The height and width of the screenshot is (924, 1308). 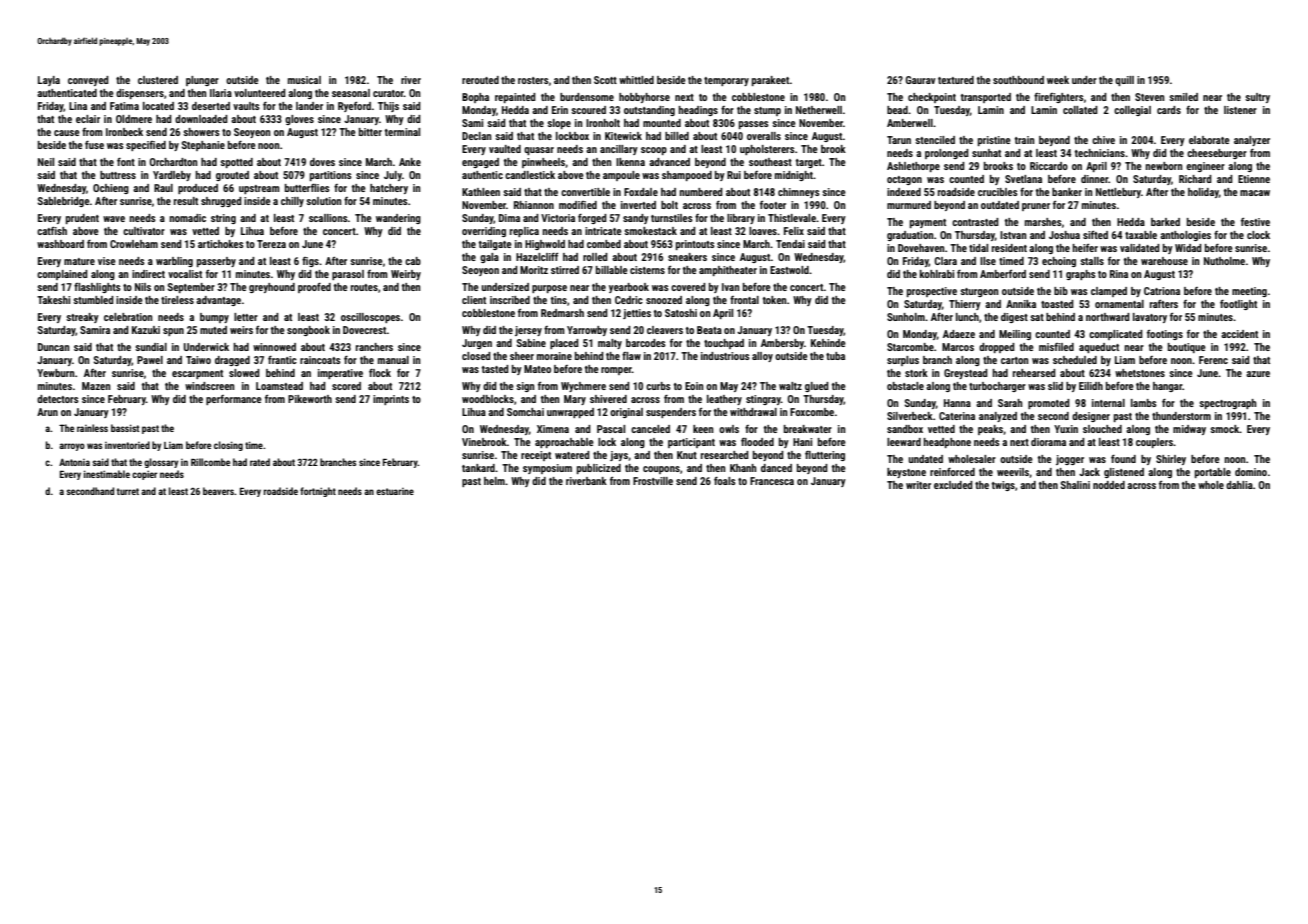 I want to click on Nettlebury, so click(x=1118, y=193).
